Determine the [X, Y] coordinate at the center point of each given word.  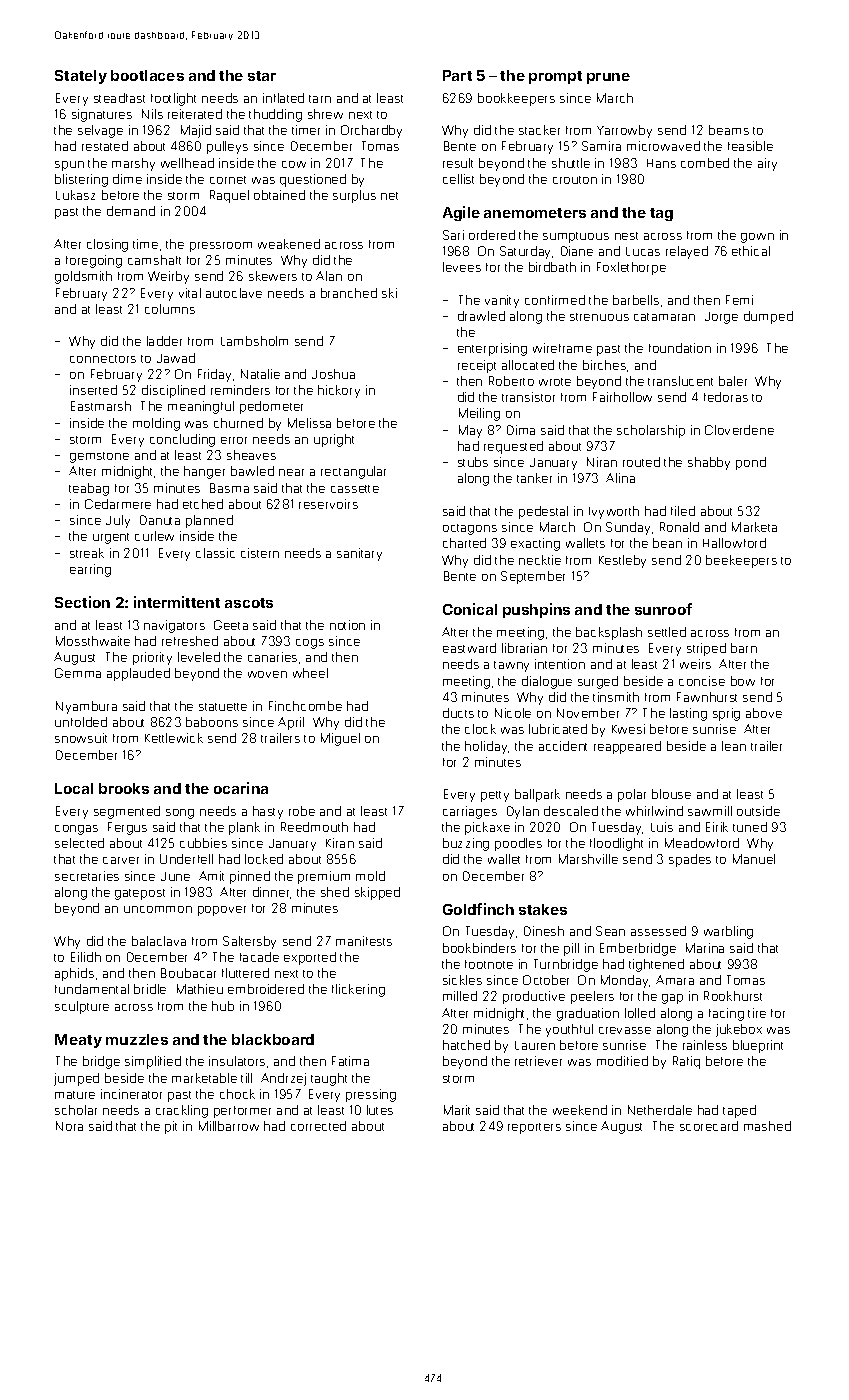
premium [324, 877]
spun [69, 166]
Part [457, 75]
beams [729, 130]
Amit [211, 876]
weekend [580, 1110]
